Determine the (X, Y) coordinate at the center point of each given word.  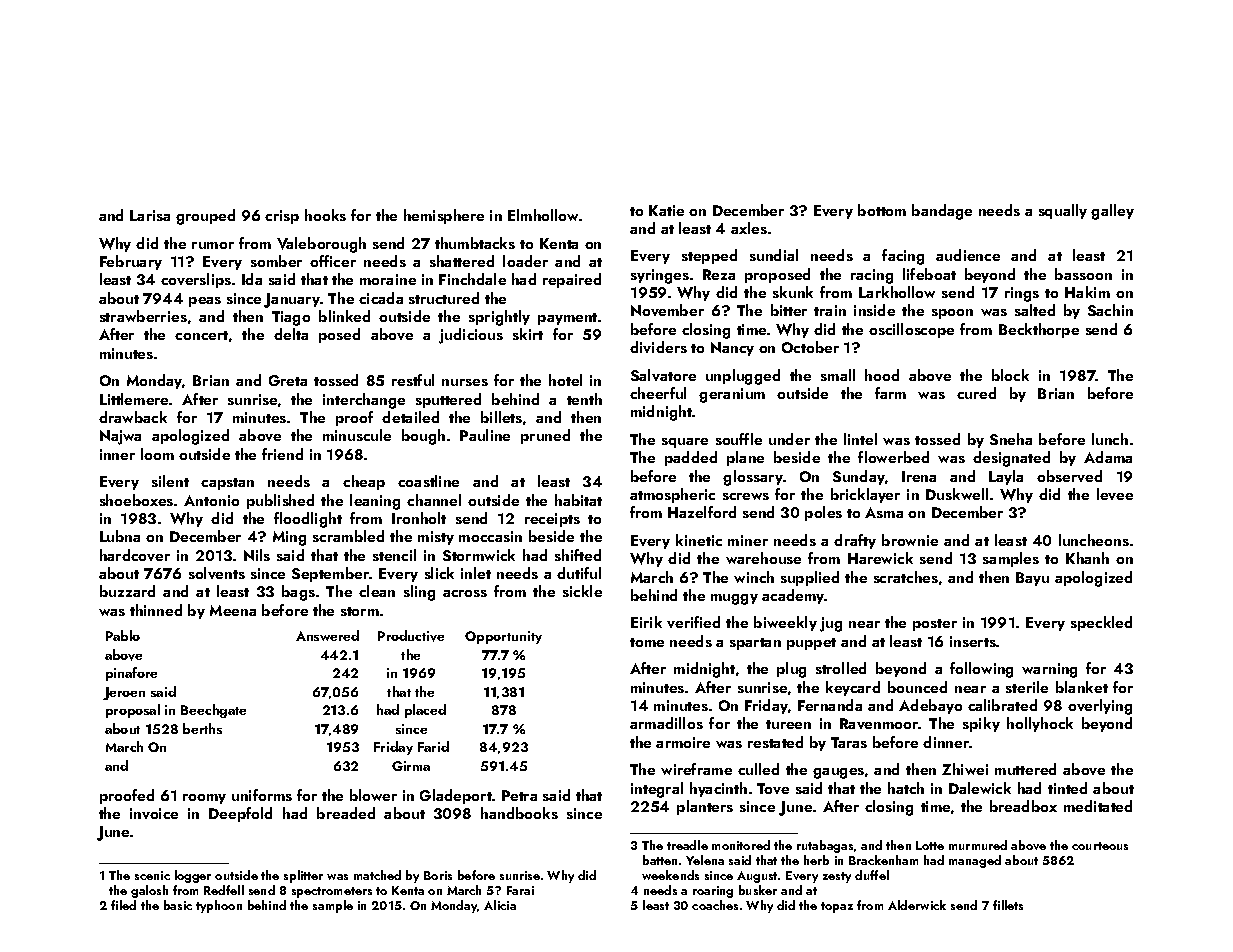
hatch (906, 788)
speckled (1101, 623)
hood (882, 375)
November (667, 310)
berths (202, 728)
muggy (734, 599)
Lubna (120, 536)
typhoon (219, 906)
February (131, 262)
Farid (433, 746)
